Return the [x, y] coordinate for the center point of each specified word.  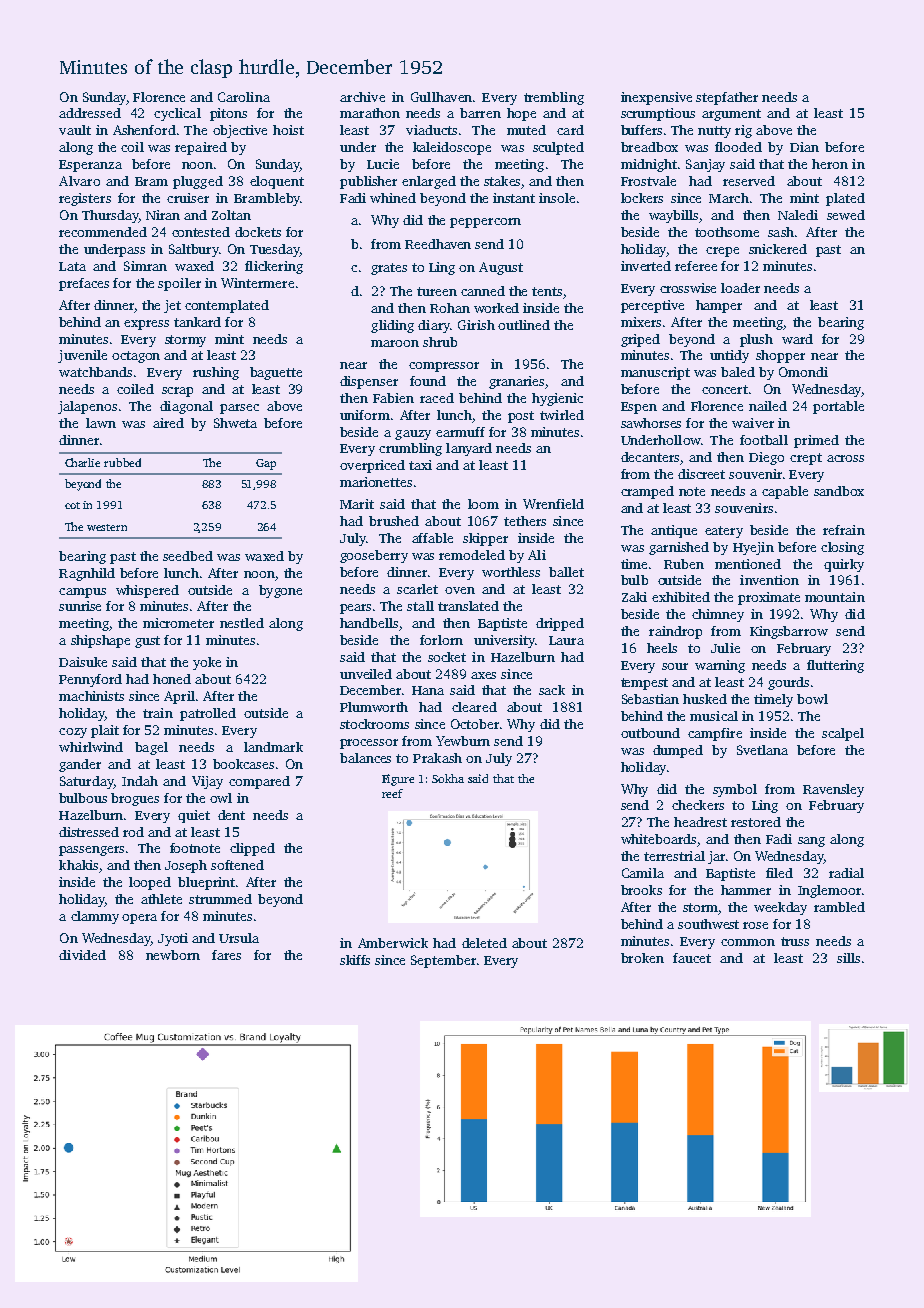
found [428, 381]
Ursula [239, 938]
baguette [276, 373]
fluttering [835, 666]
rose [755, 925]
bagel [151, 748]
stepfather [727, 98]
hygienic [557, 399]
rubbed [122, 462]
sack [552, 690]
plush [756, 340]
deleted [484, 943]
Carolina [244, 97]
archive [362, 97]
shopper [780, 356]
